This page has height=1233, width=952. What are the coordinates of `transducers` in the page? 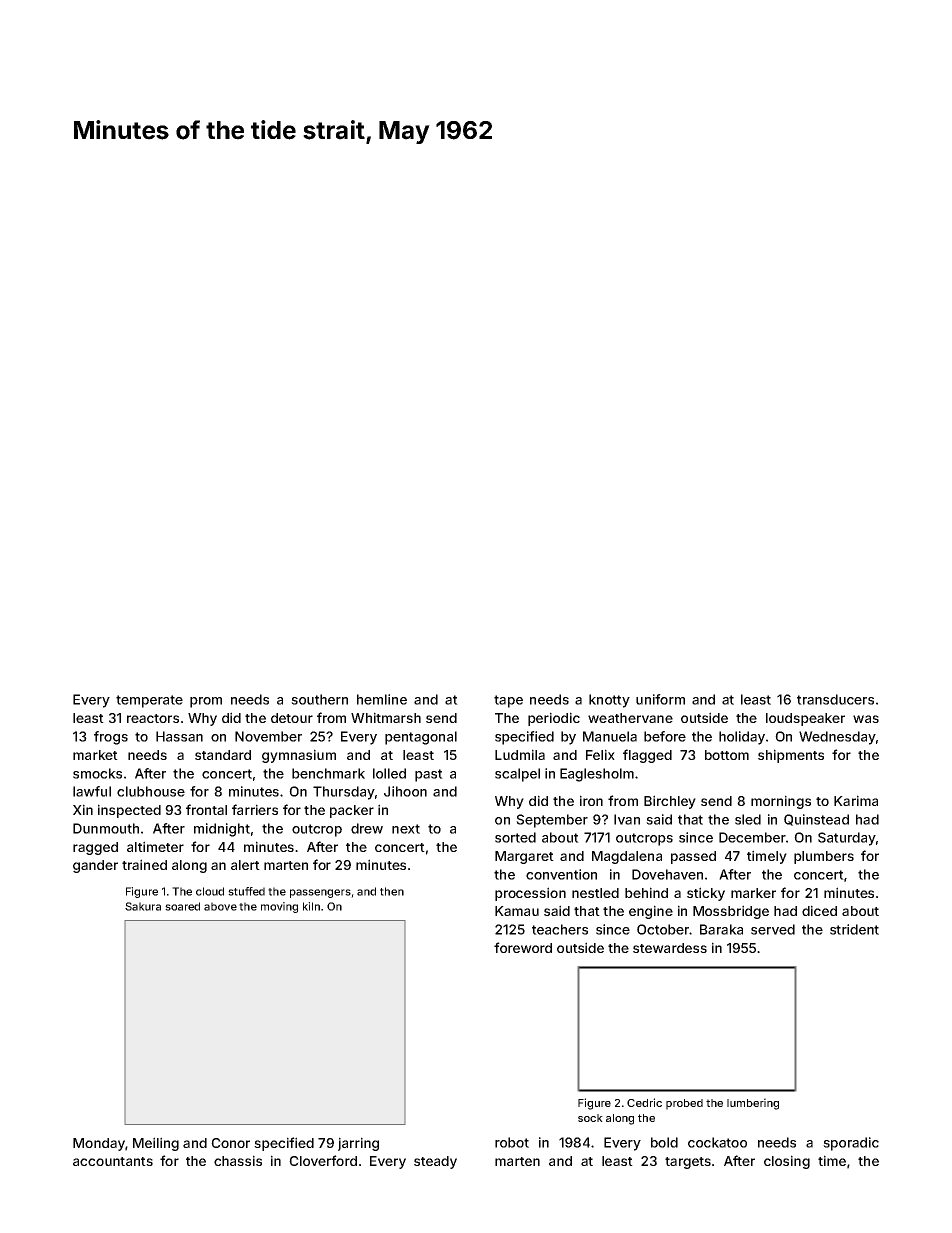 It's located at (835, 699).
